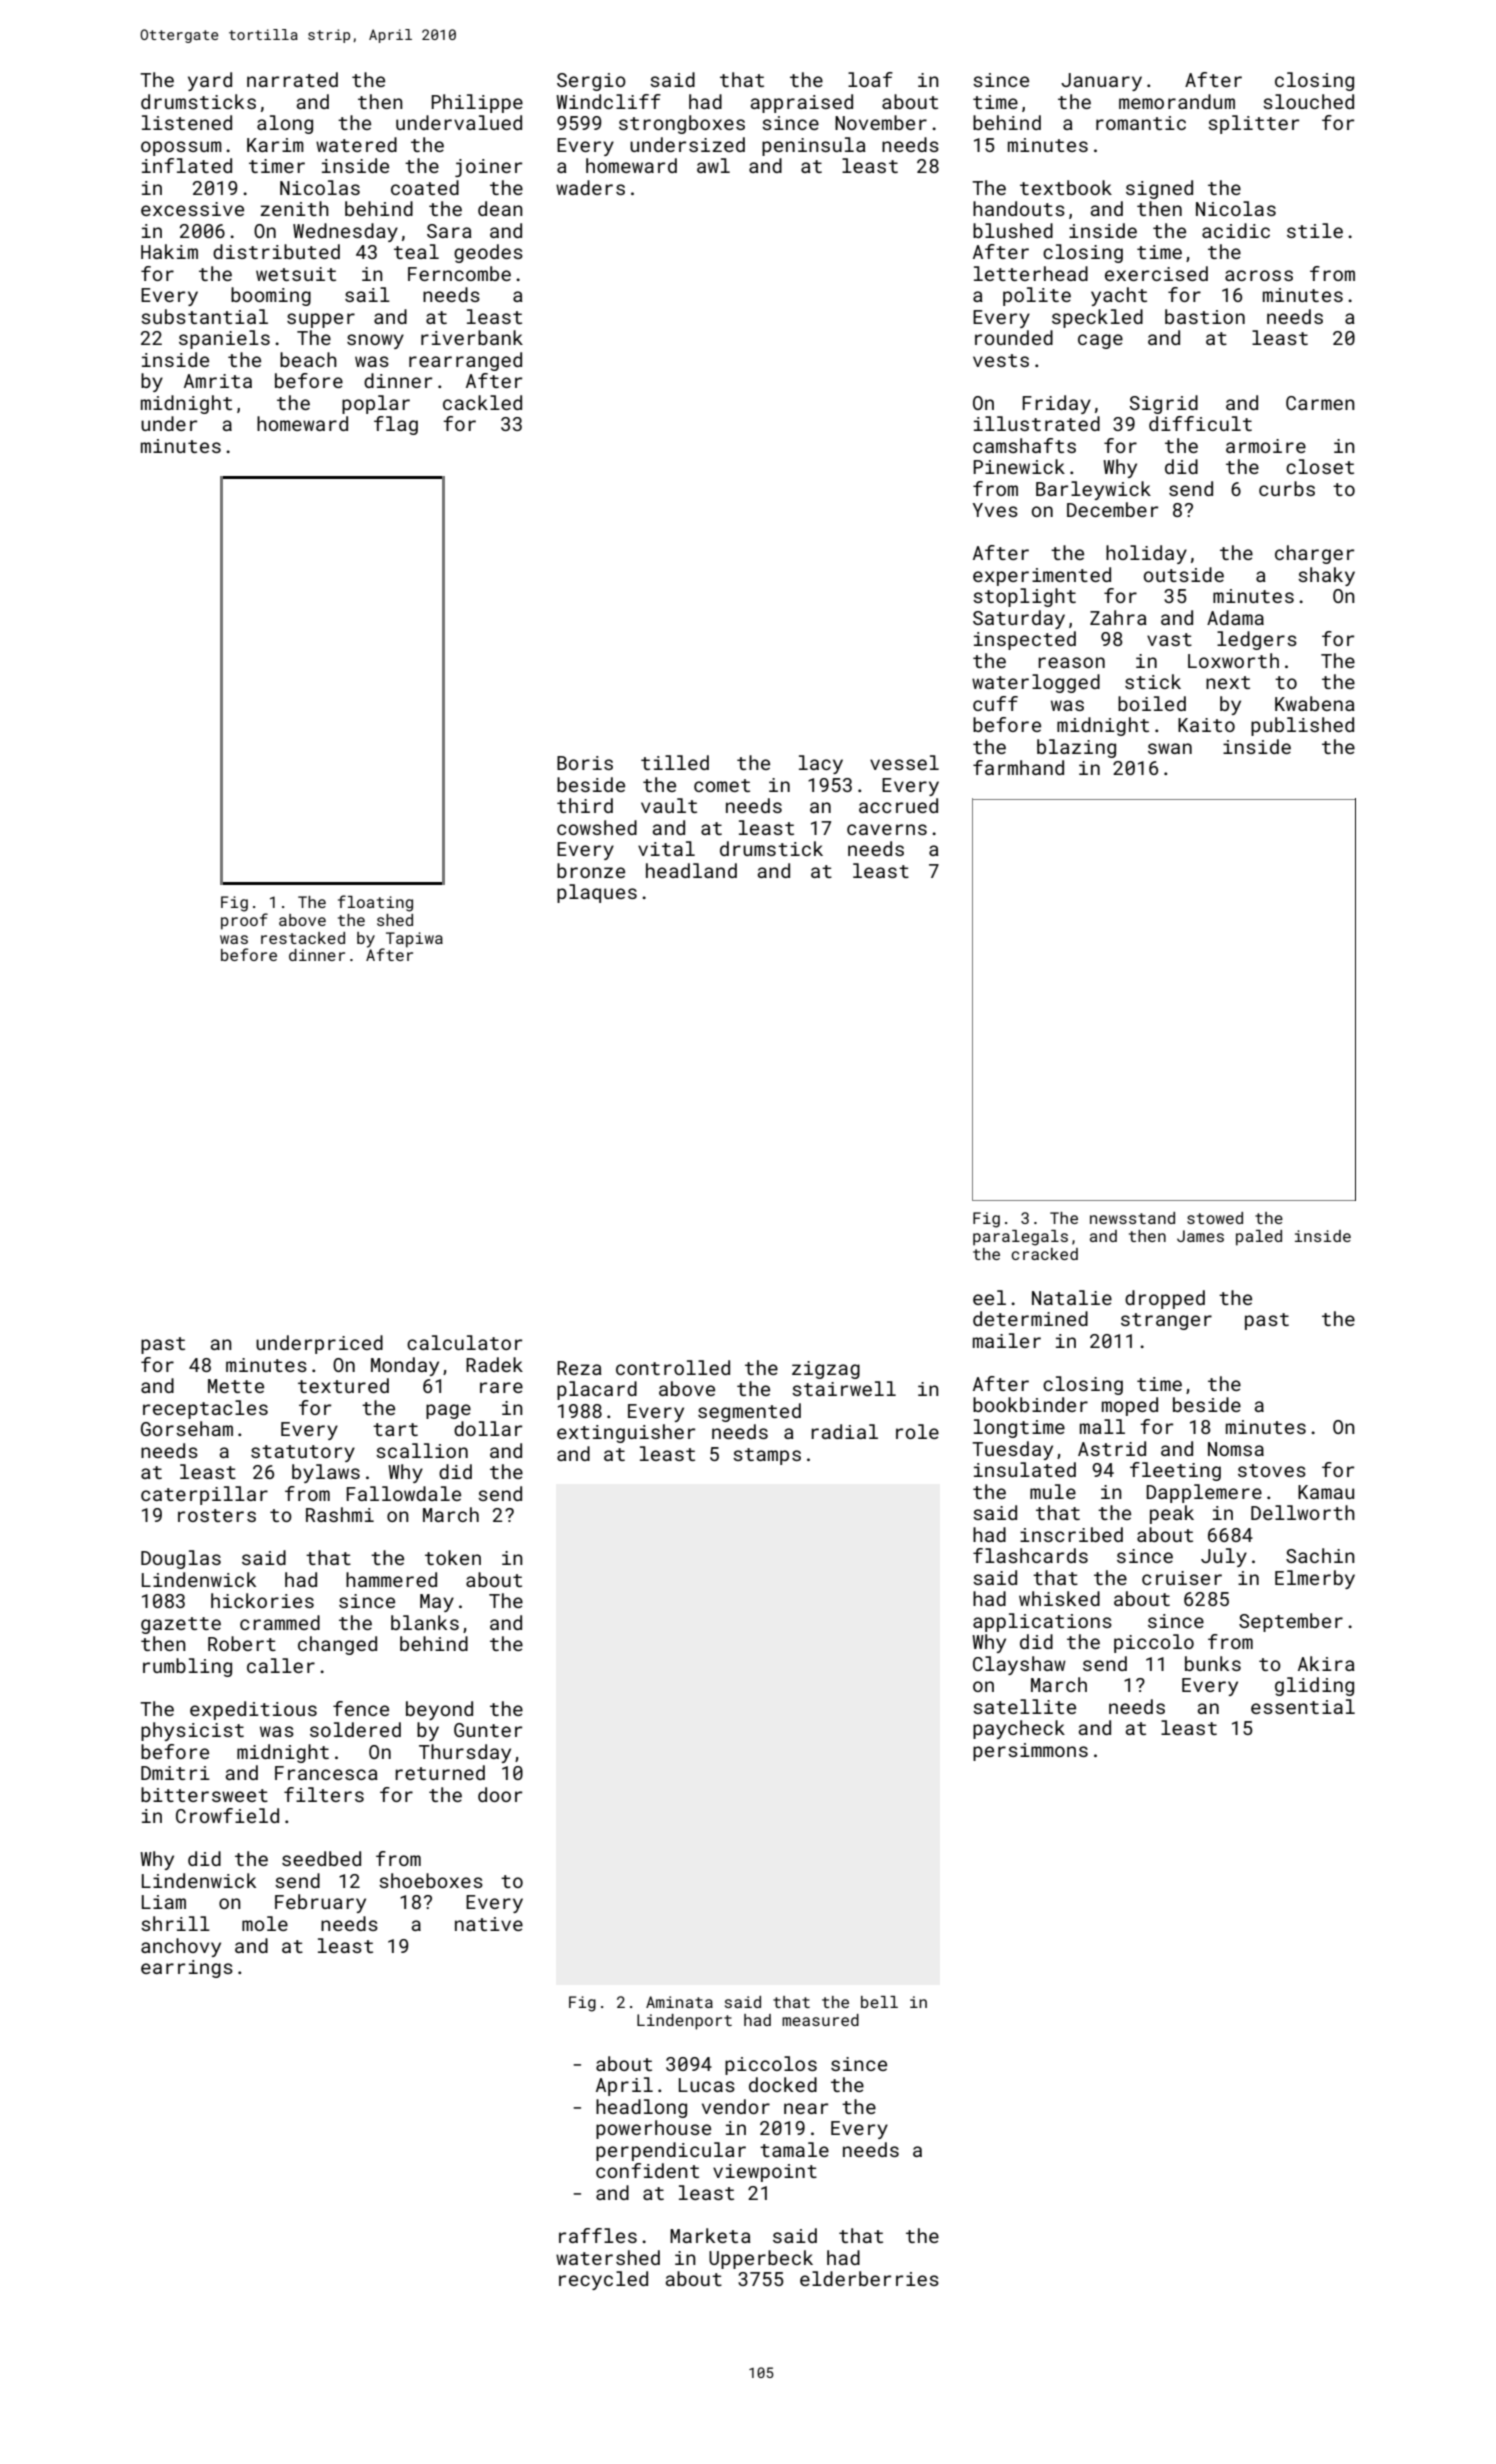  What do you see at coordinates (1259, 275) in the image?
I see `across` at bounding box center [1259, 275].
